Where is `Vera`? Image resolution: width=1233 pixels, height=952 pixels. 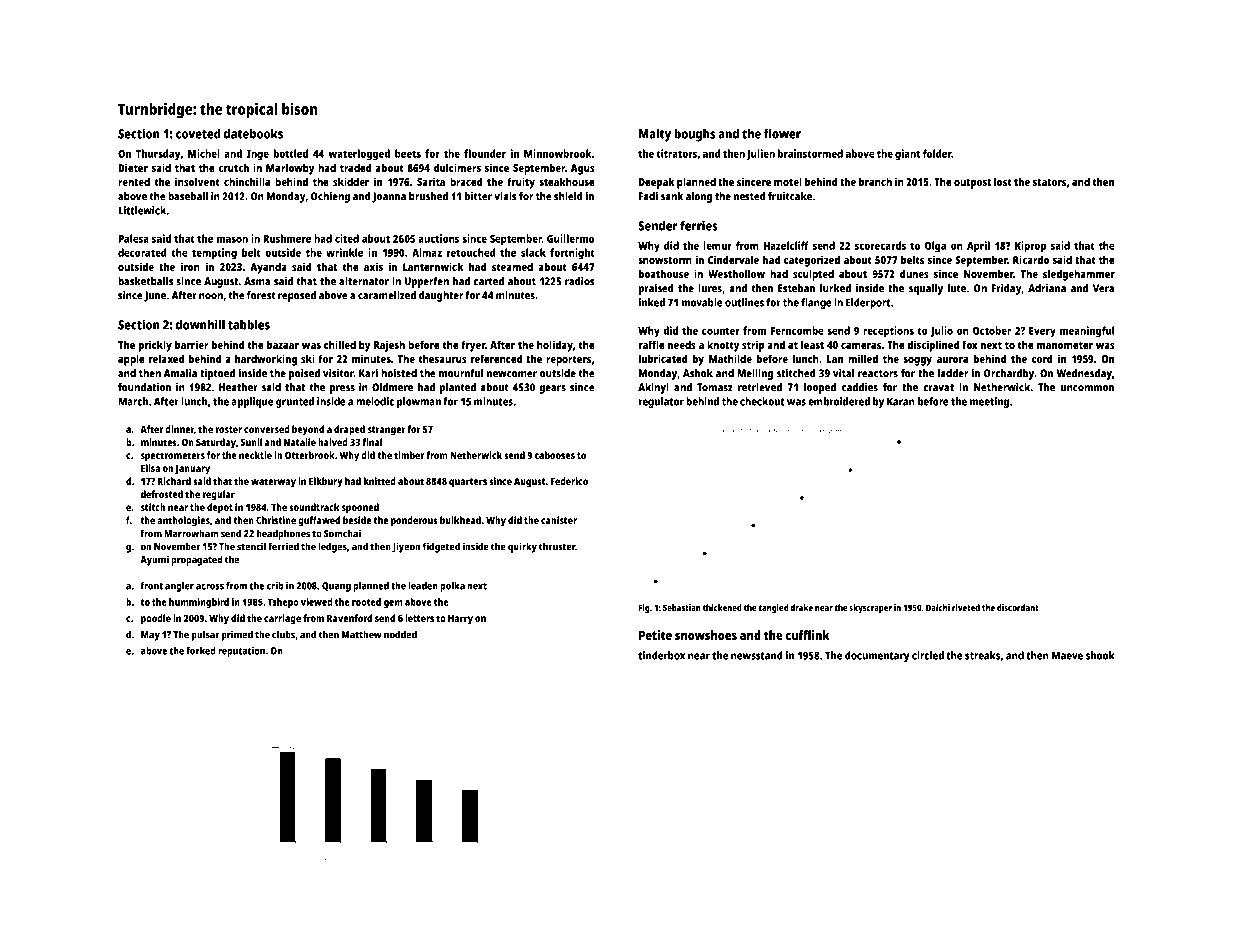 Vera is located at coordinates (1103, 288).
